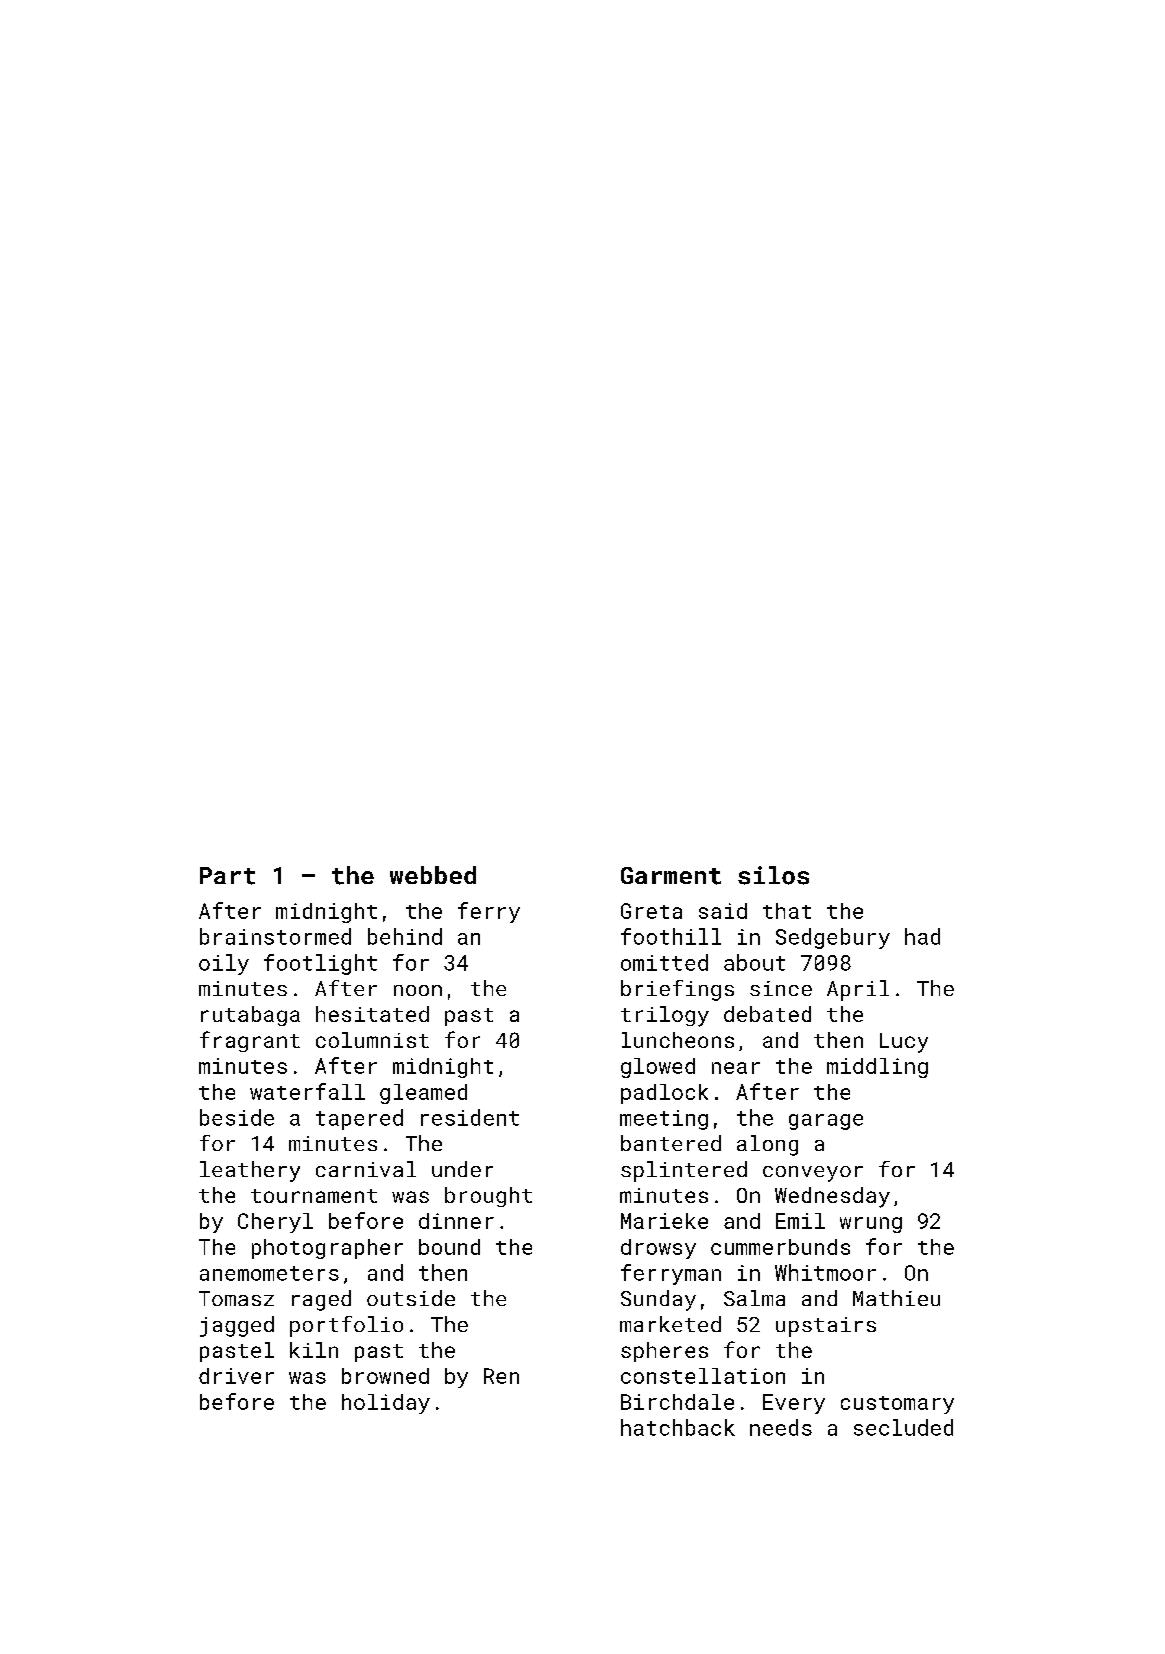 Image resolution: width=1165 pixels, height=1654 pixels. What do you see at coordinates (418, 990) in the image?
I see `noon` at bounding box center [418, 990].
